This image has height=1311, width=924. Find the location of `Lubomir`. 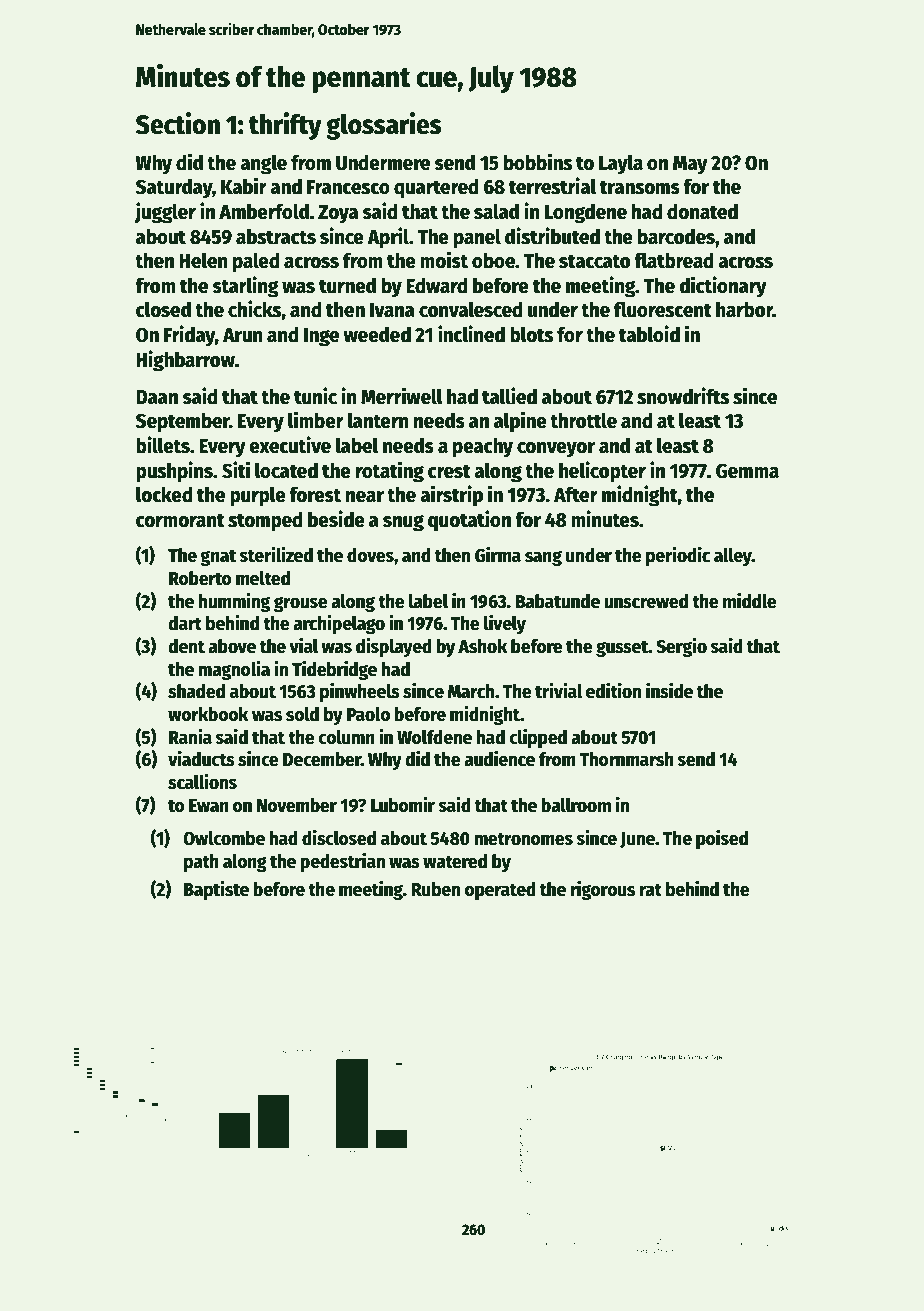

Lubomir is located at coordinates (403, 805).
